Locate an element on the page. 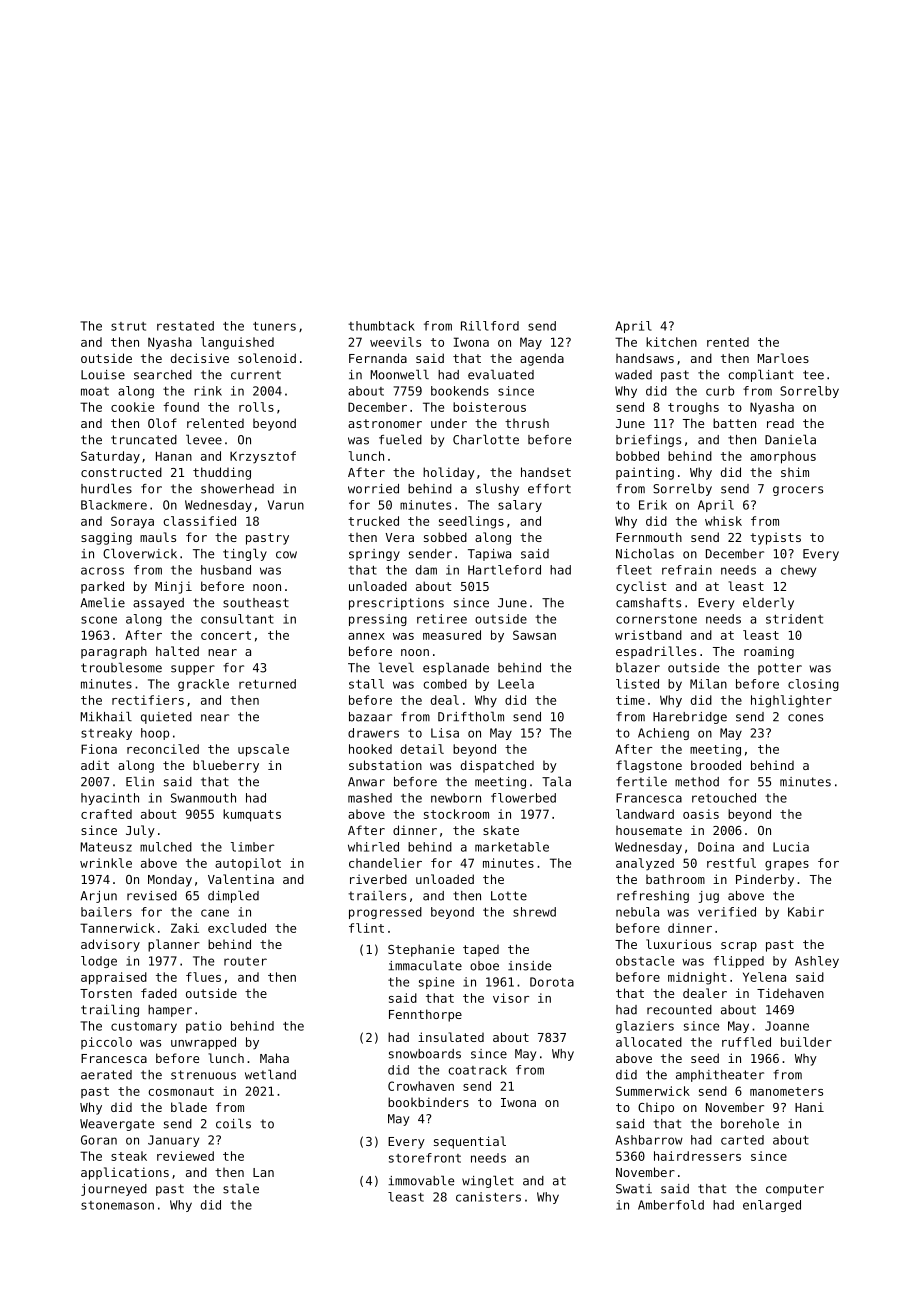 Image resolution: width=924 pixels, height=1308 pixels. Mateusz is located at coordinates (106, 847).
